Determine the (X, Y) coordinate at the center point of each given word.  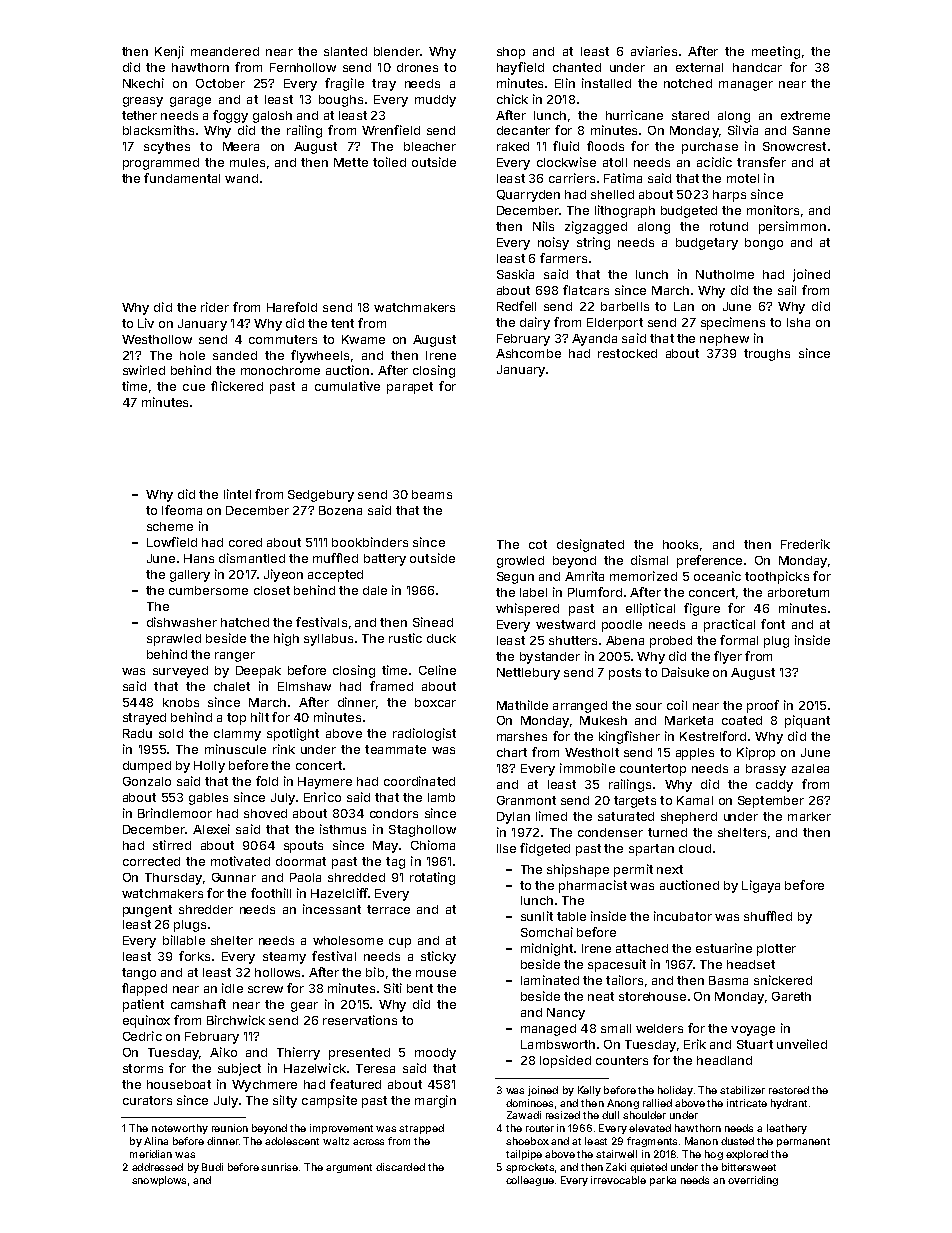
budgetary (707, 244)
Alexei (211, 829)
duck (441, 638)
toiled (389, 162)
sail (787, 290)
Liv (146, 323)
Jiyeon (283, 575)
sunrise (279, 1167)
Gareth (791, 996)
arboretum (798, 592)
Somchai (547, 932)
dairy (535, 323)
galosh (272, 117)
